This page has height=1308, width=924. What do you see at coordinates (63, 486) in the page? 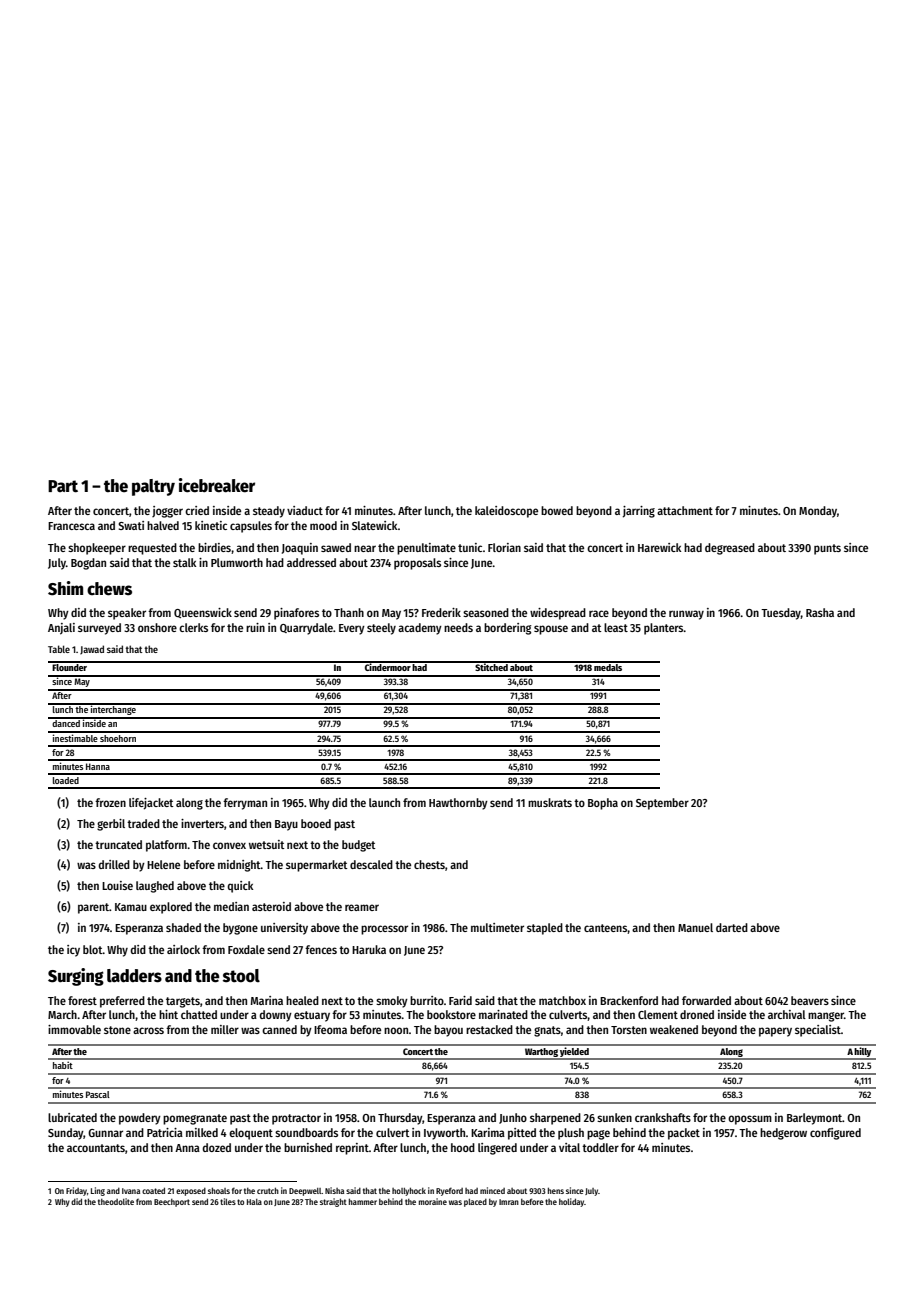
I see `Part` at bounding box center [63, 486].
